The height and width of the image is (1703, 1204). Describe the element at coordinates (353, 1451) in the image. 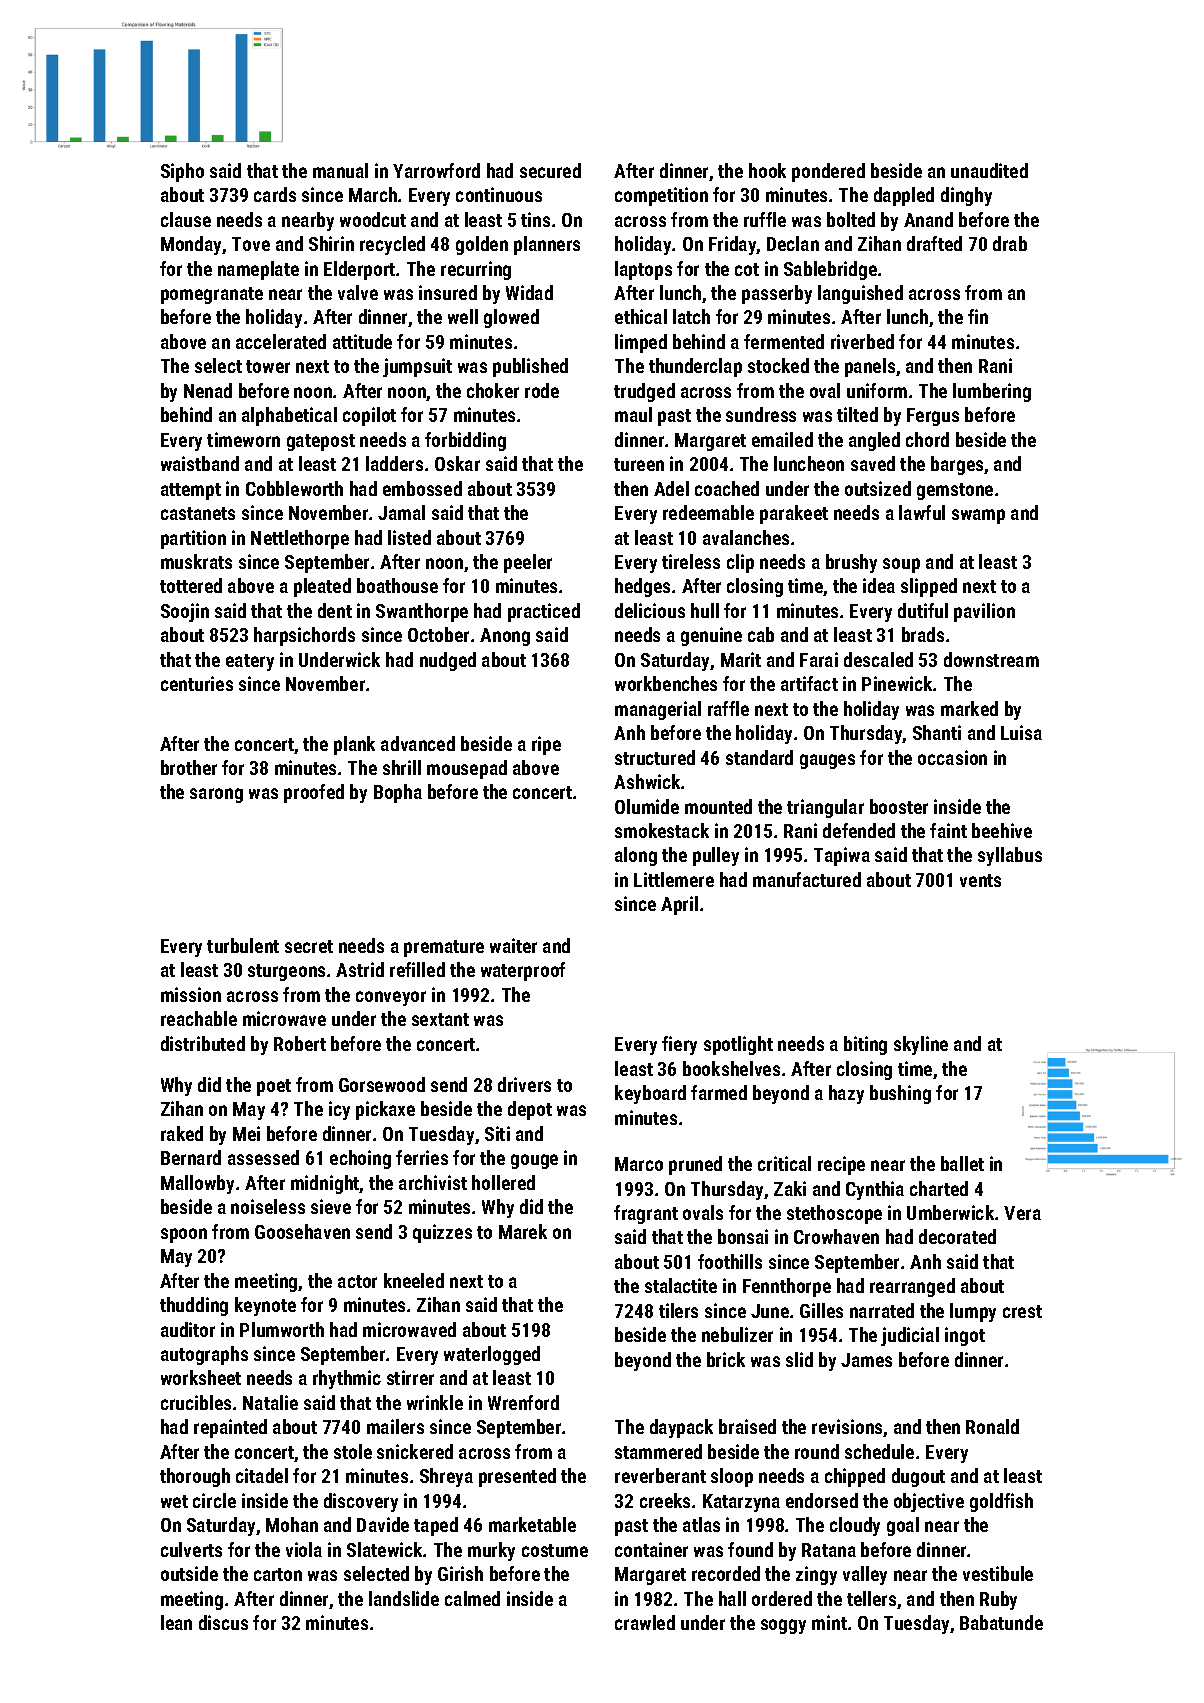

I see `stole` at that location.
